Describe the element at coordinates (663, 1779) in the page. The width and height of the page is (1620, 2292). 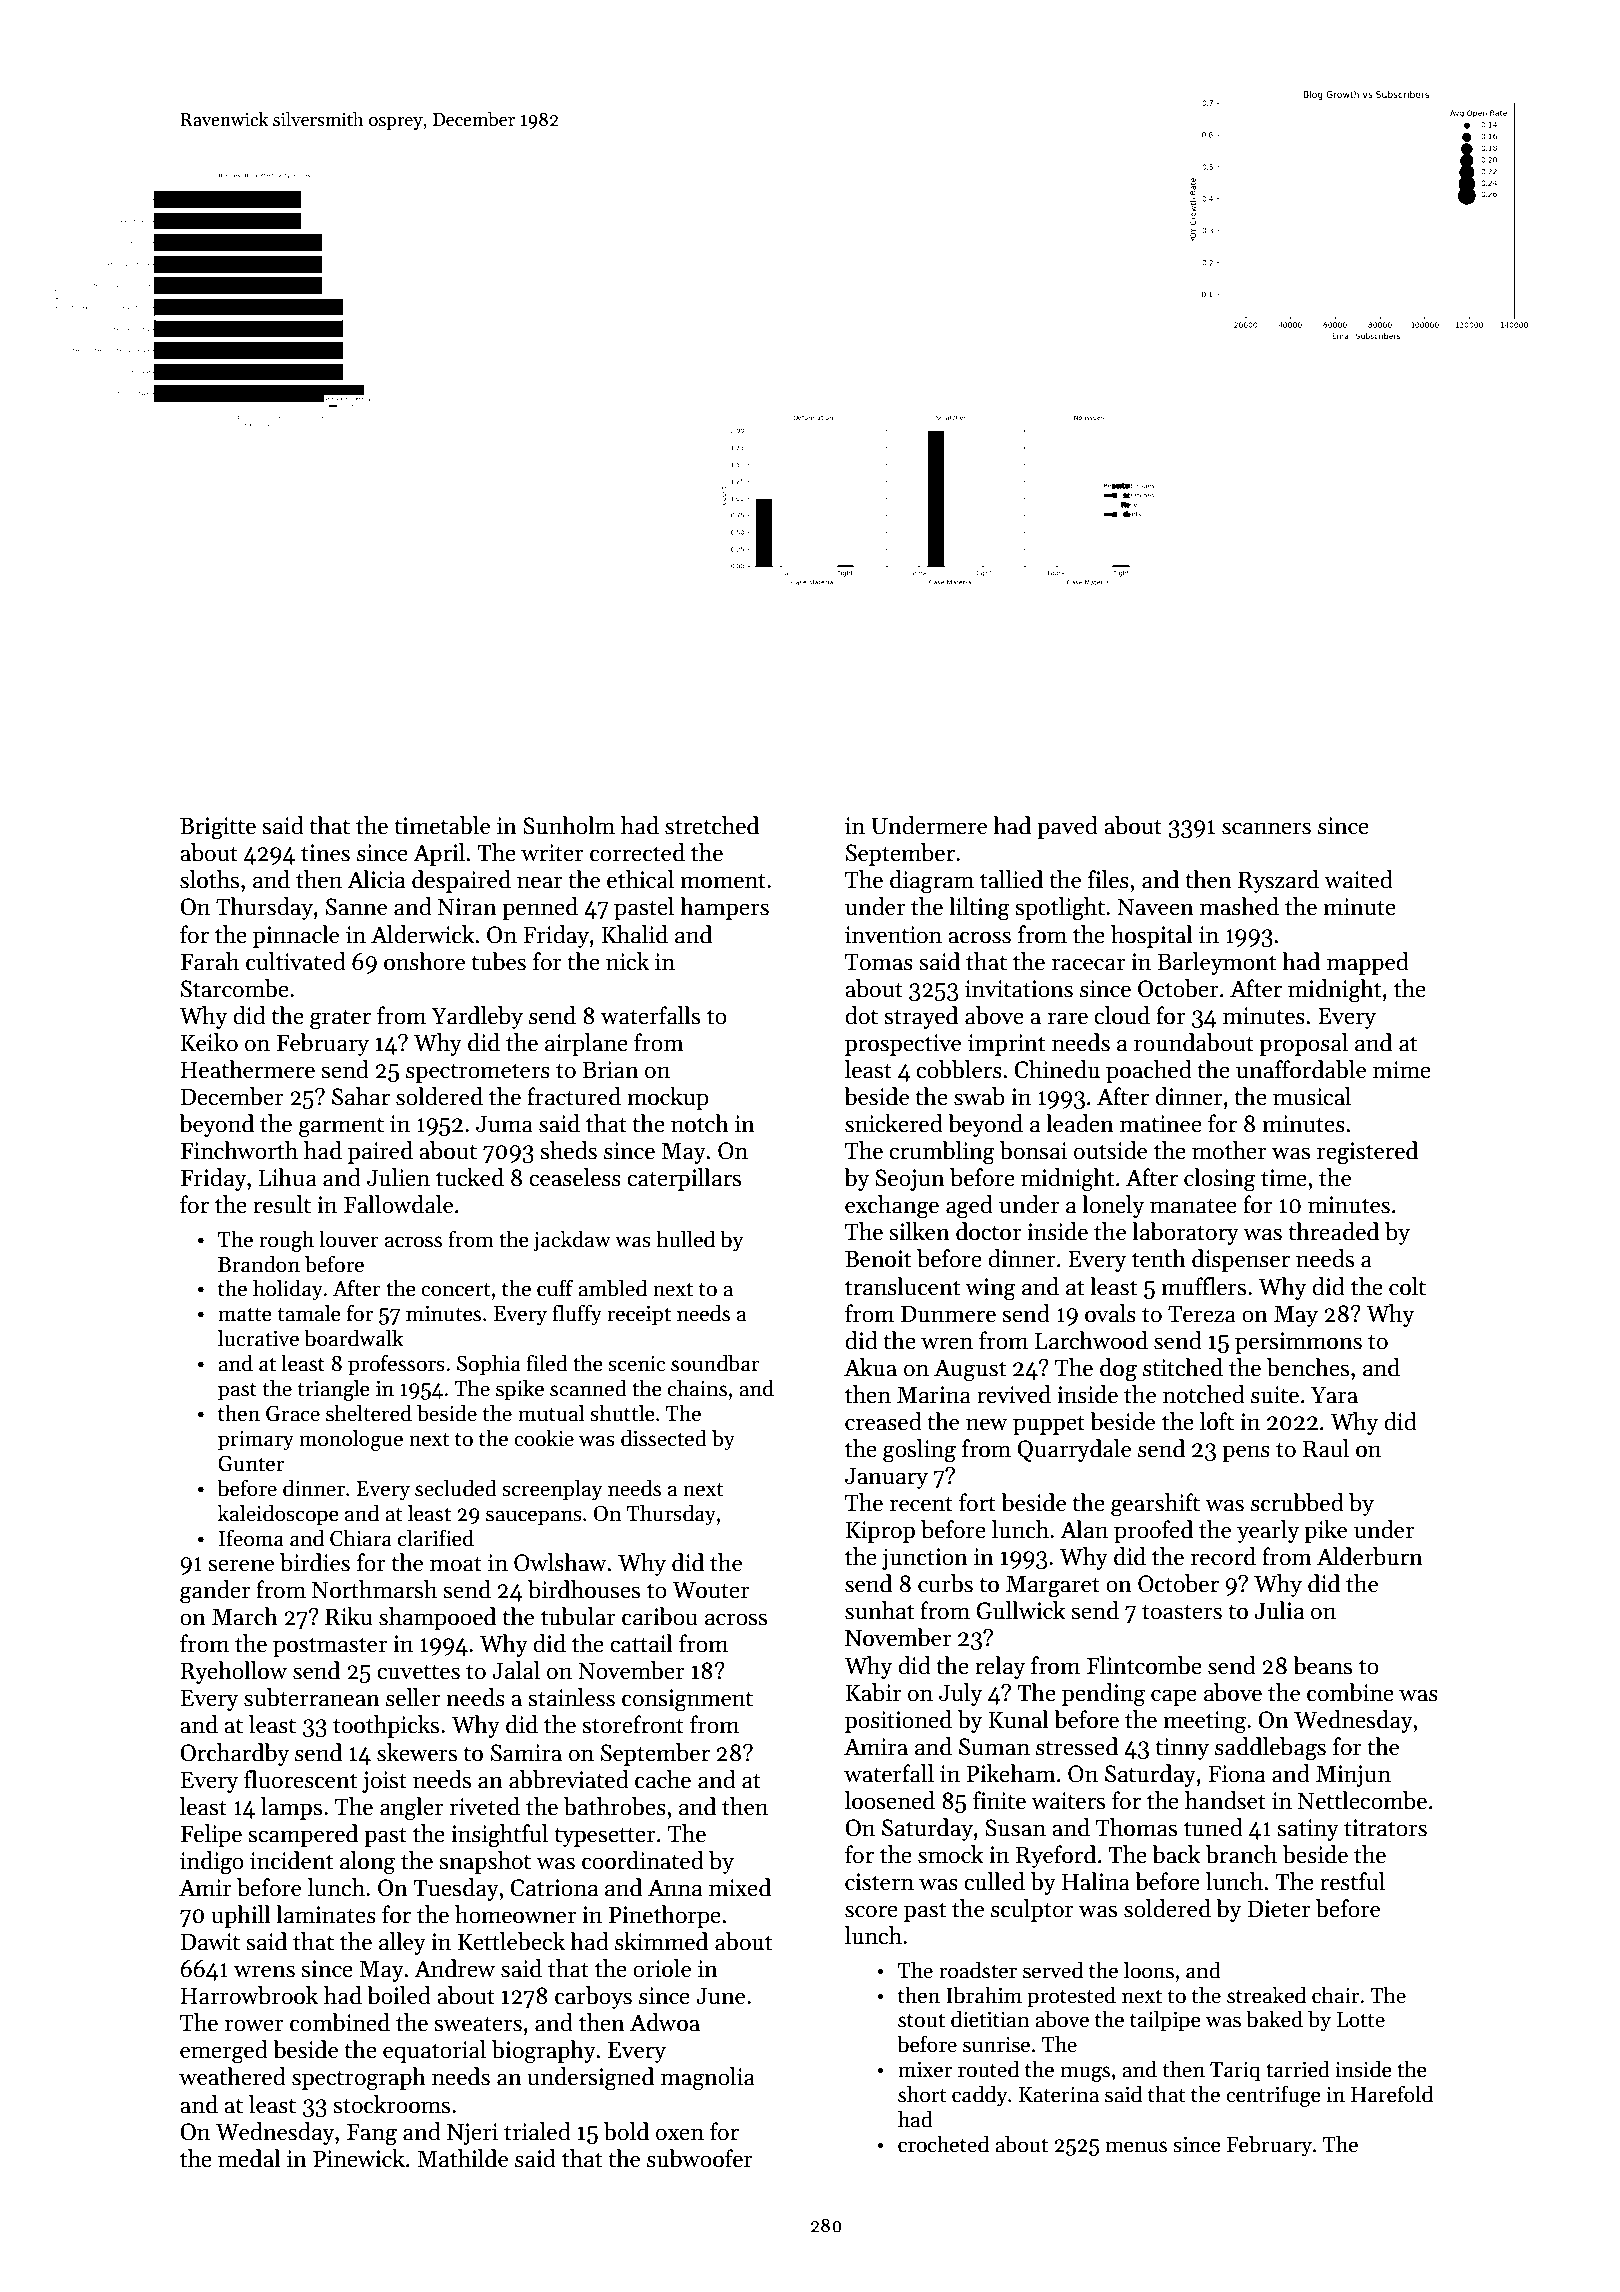
I see `cache` at that location.
